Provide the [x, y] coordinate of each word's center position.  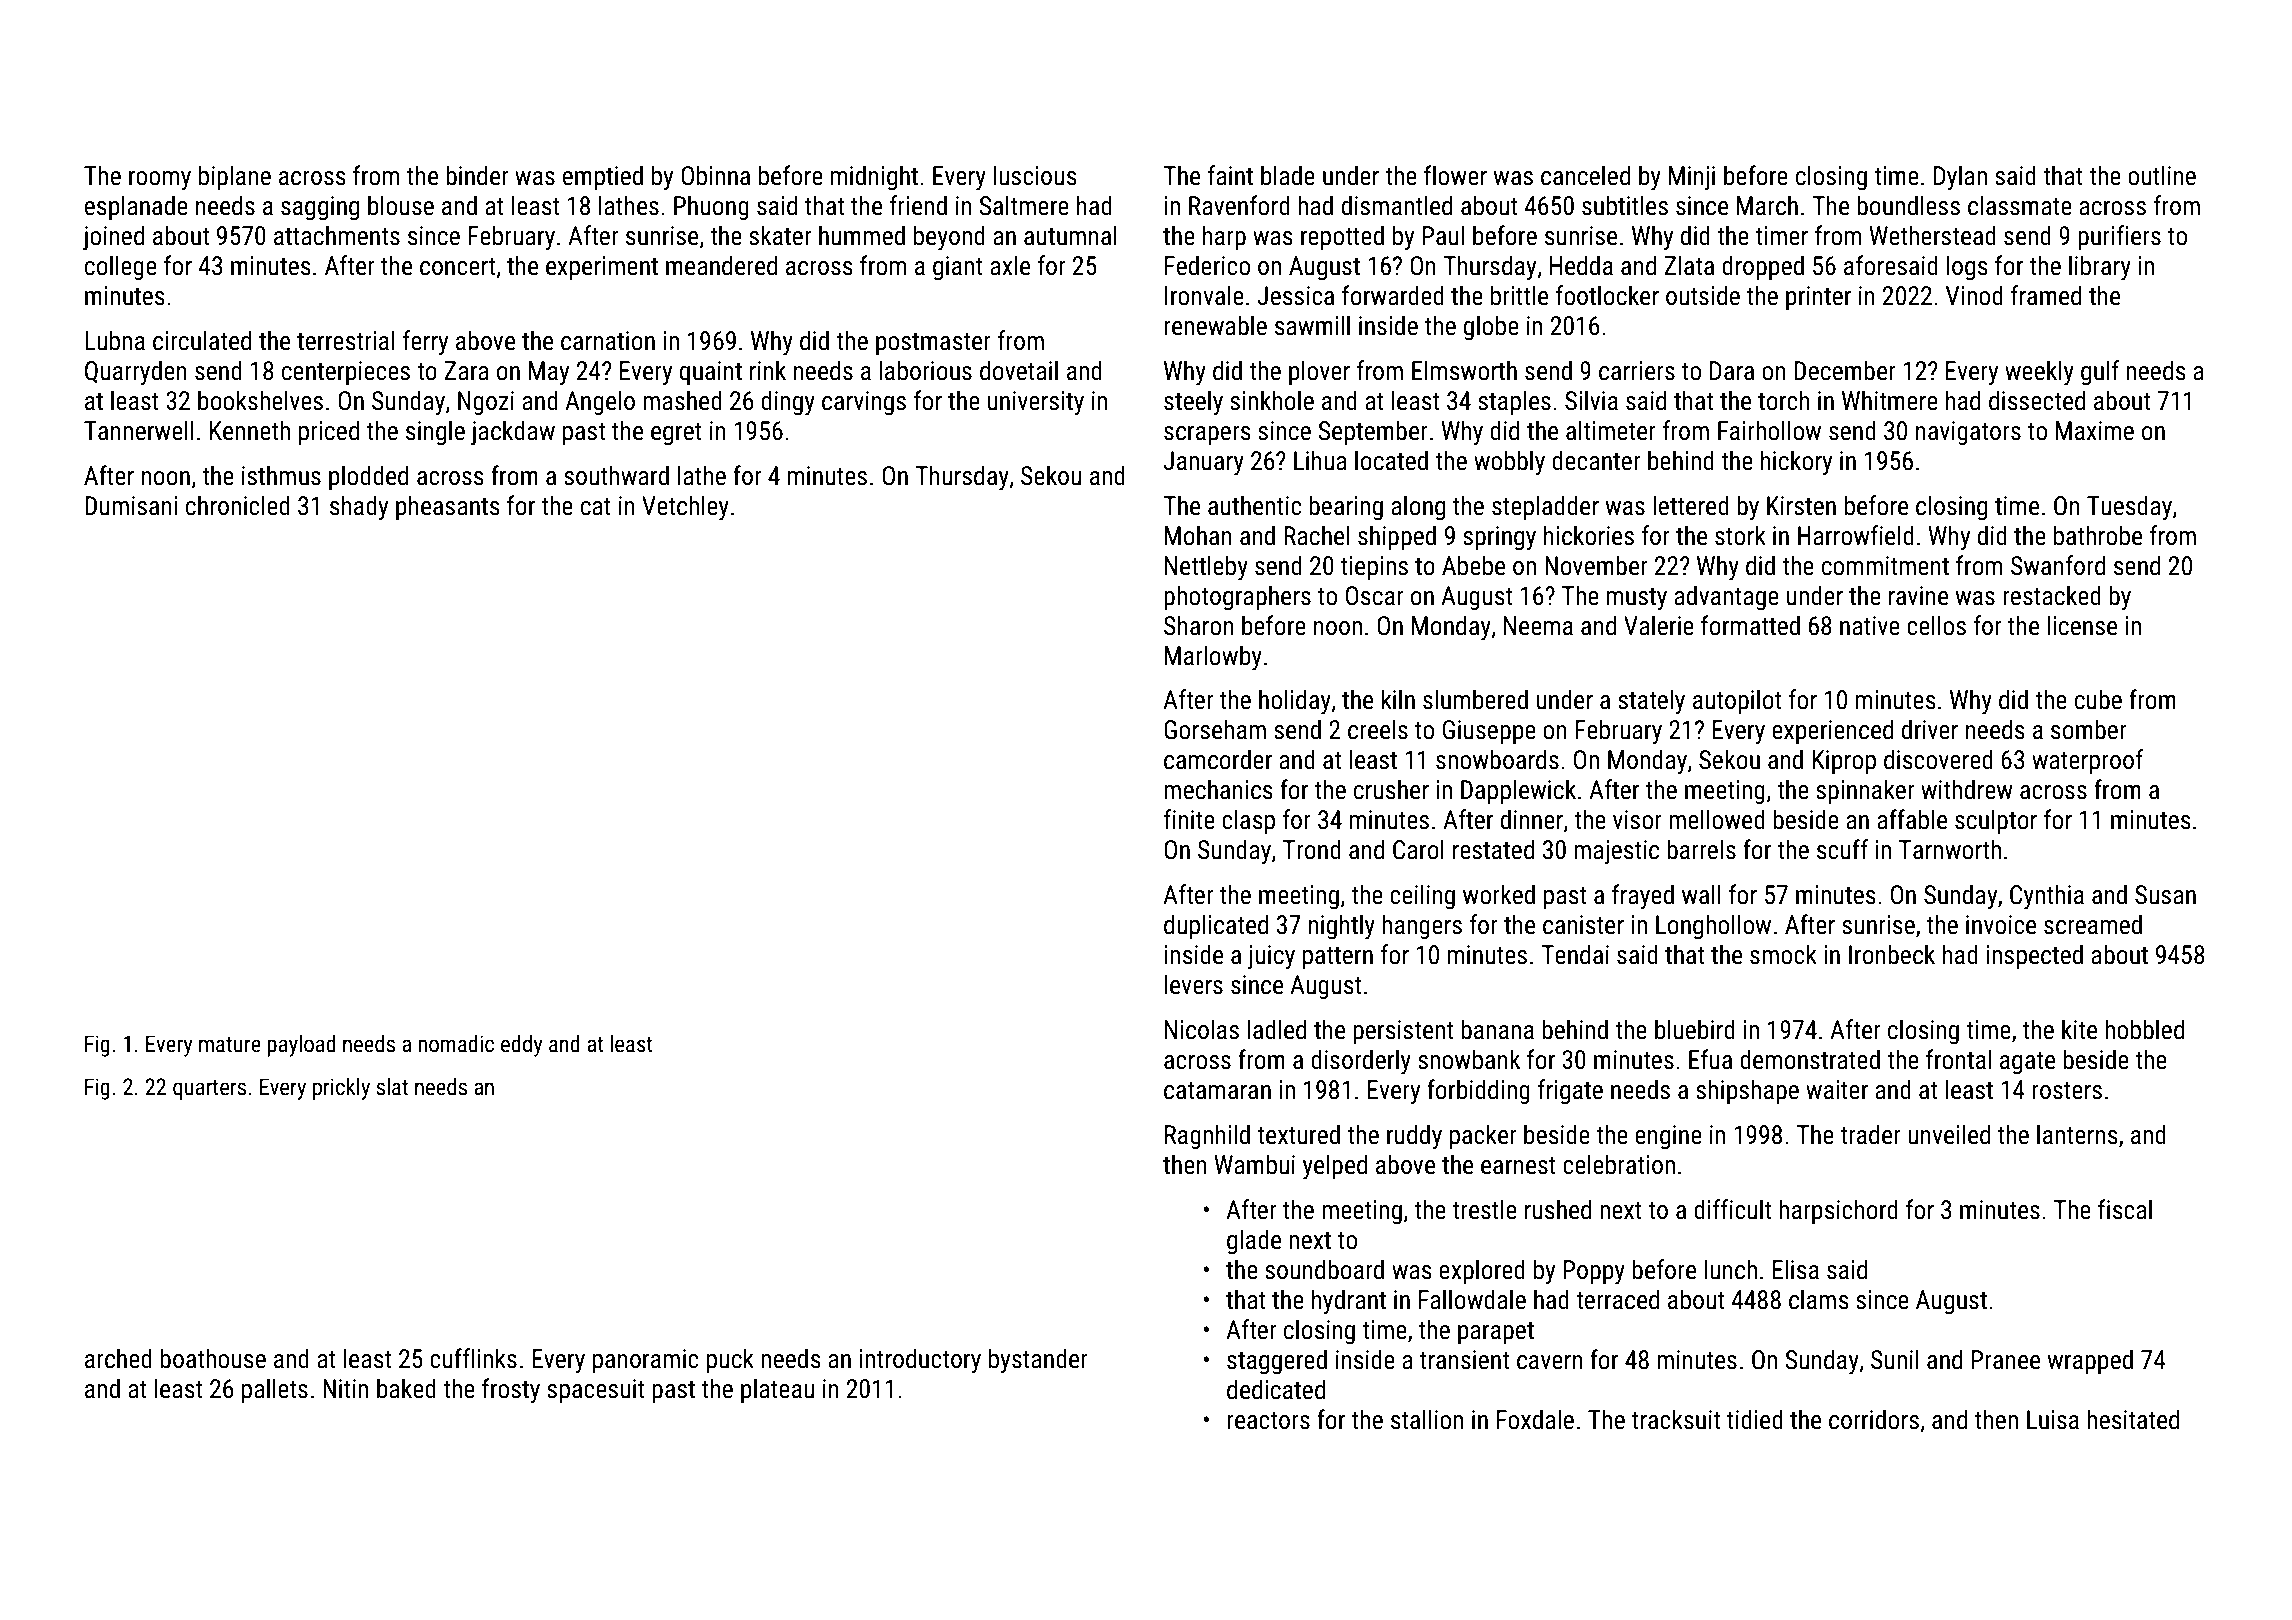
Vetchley [685, 507]
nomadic [456, 1044]
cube [2098, 699]
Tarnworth [1950, 849]
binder [477, 175]
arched [118, 1358]
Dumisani [131, 506]
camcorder [1218, 759]
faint [1230, 175]
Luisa [2053, 1420]
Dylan [1960, 177]
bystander [1038, 1360]
